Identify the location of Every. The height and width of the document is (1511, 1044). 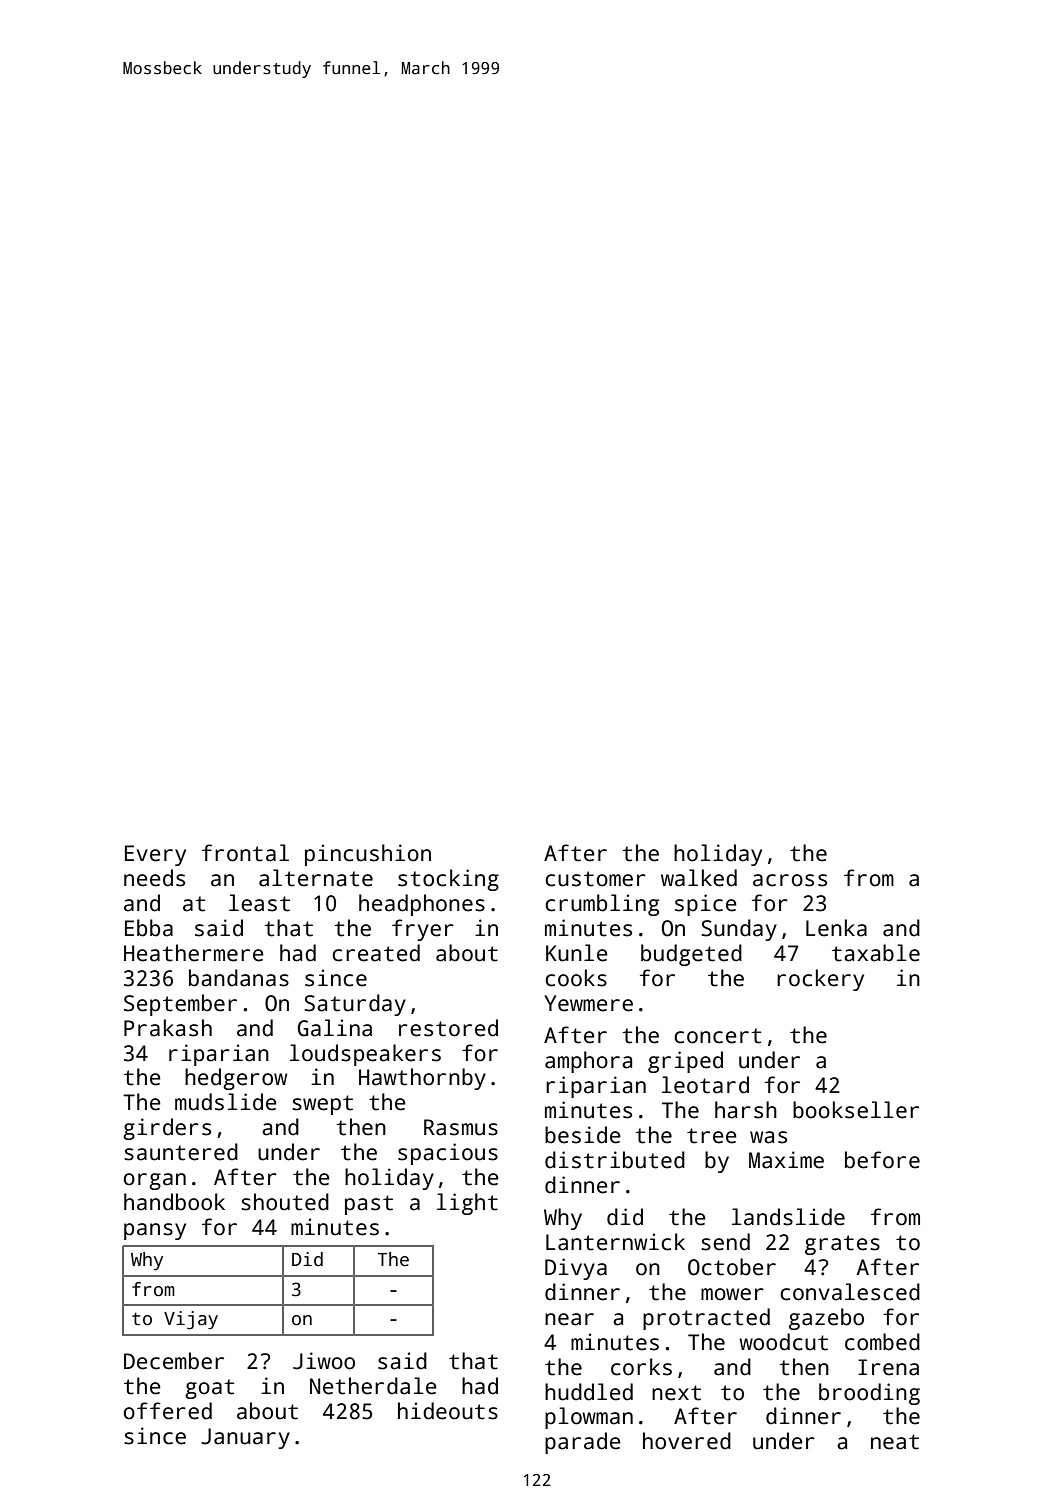
(155, 855).
